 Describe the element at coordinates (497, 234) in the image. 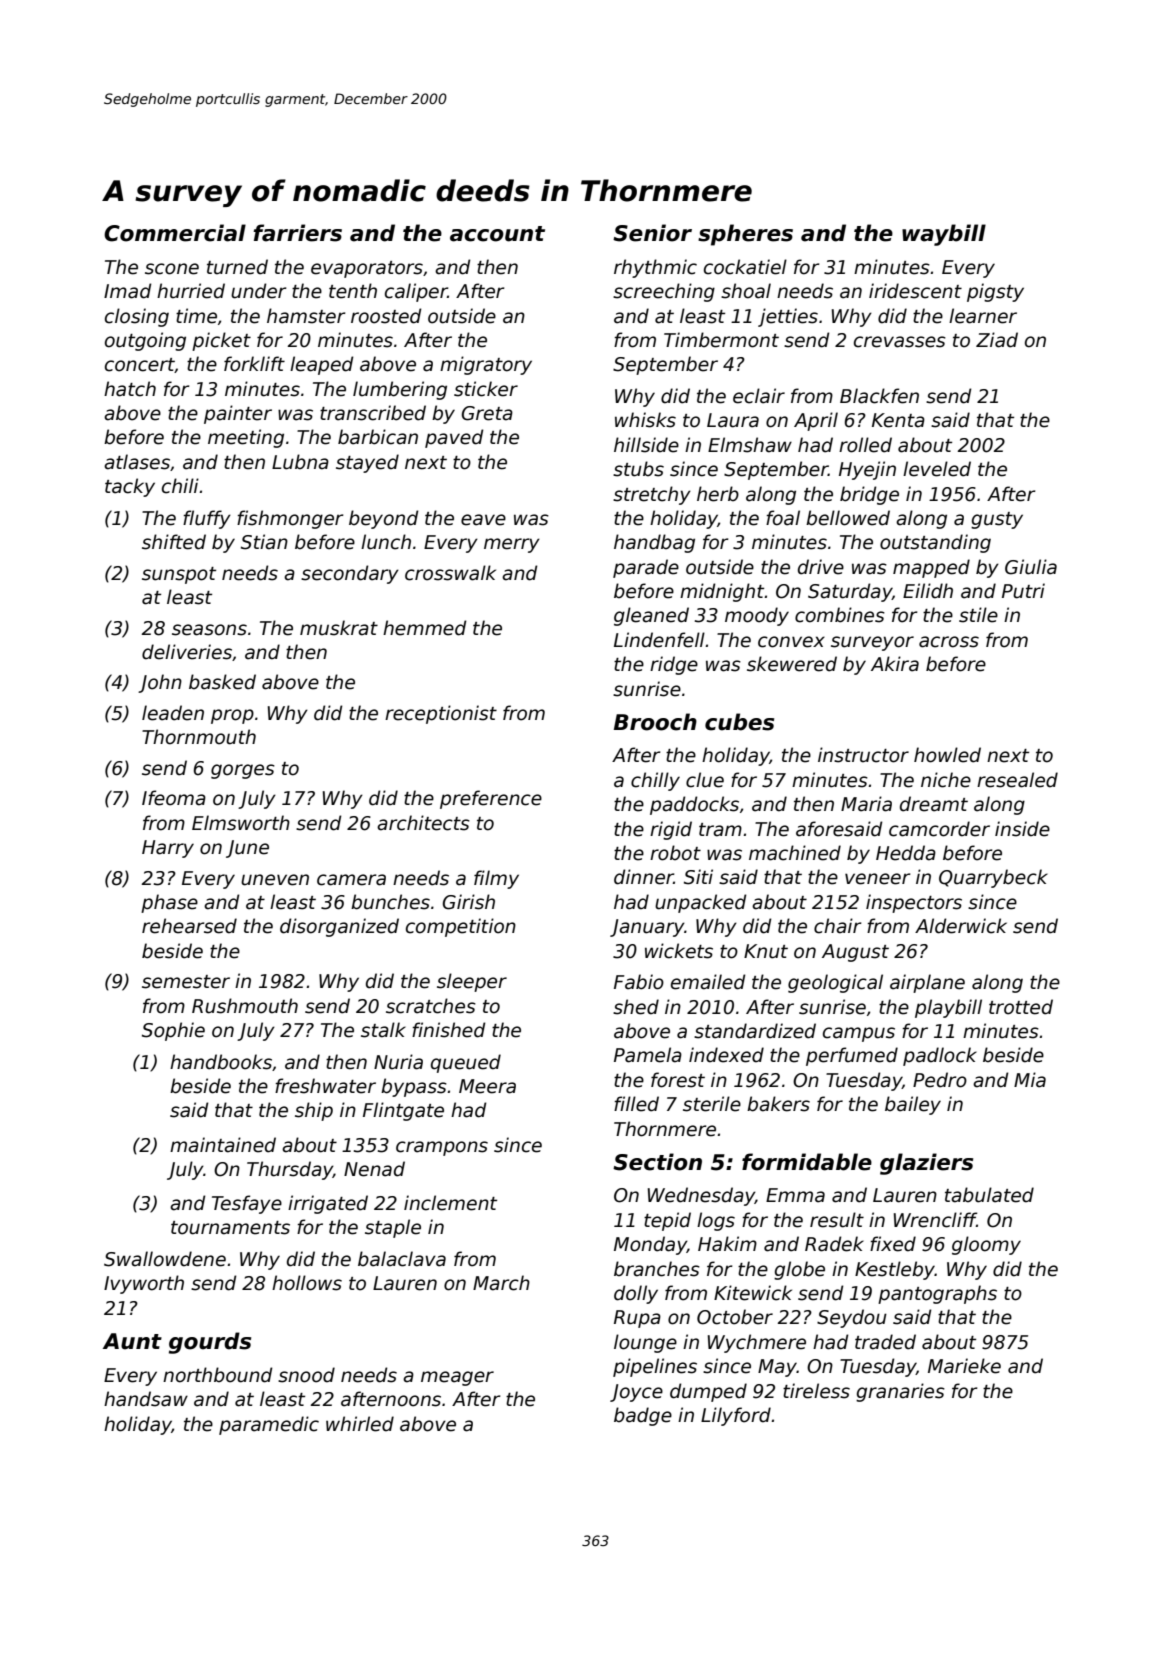

I see `account` at that location.
